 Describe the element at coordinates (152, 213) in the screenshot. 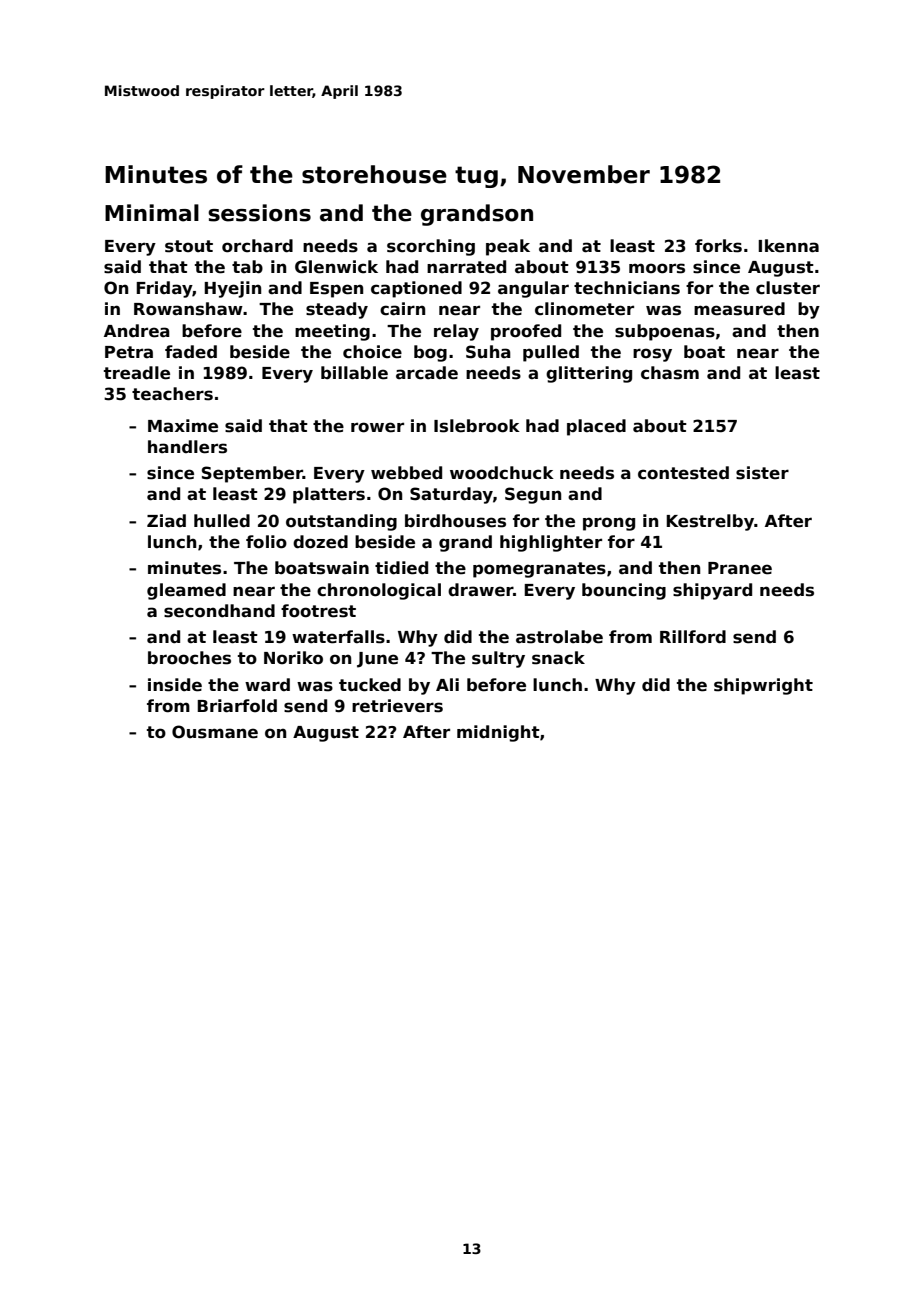

I see `Minimal` at that location.
